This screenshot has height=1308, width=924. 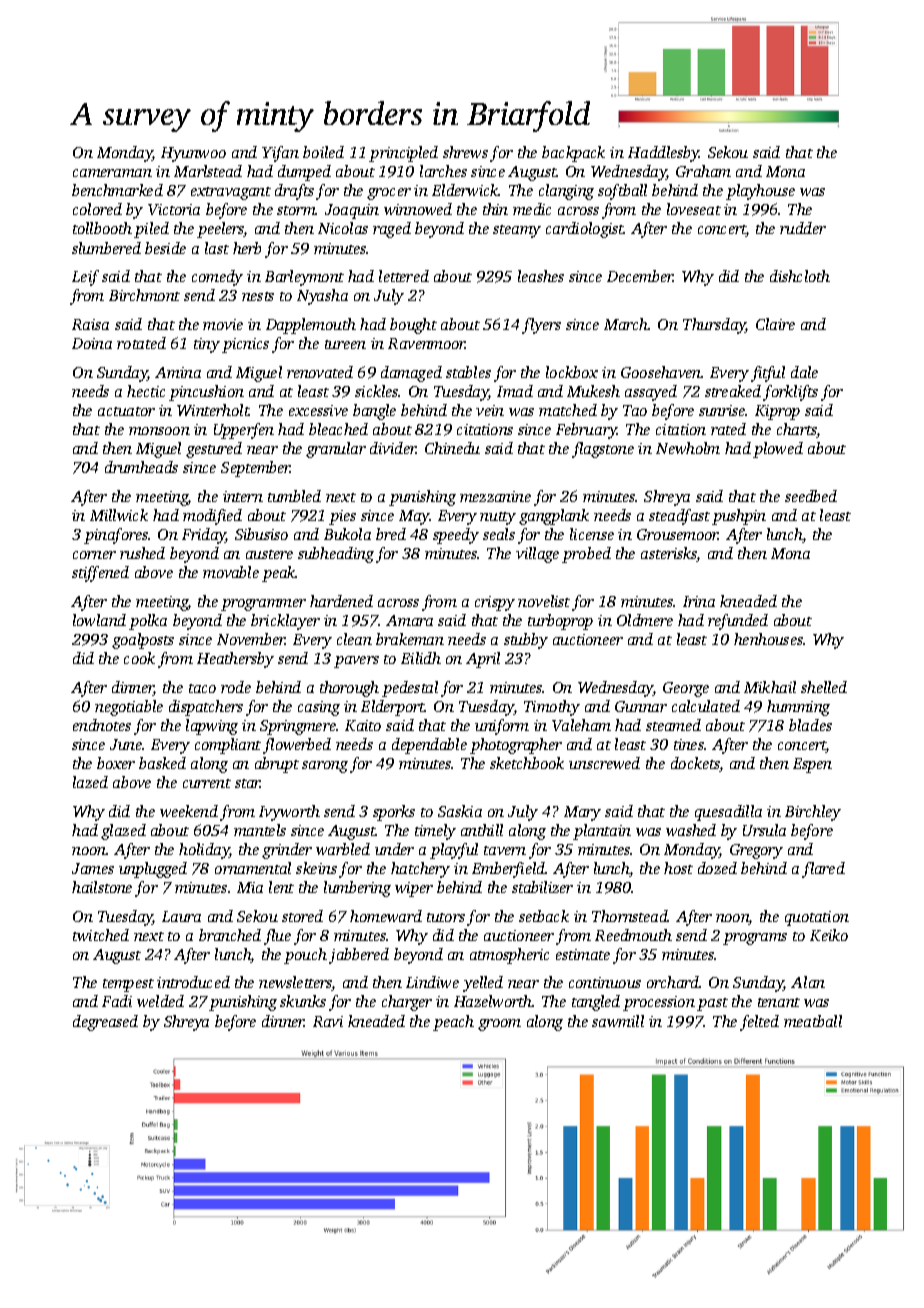 I want to click on principled, so click(x=403, y=154).
